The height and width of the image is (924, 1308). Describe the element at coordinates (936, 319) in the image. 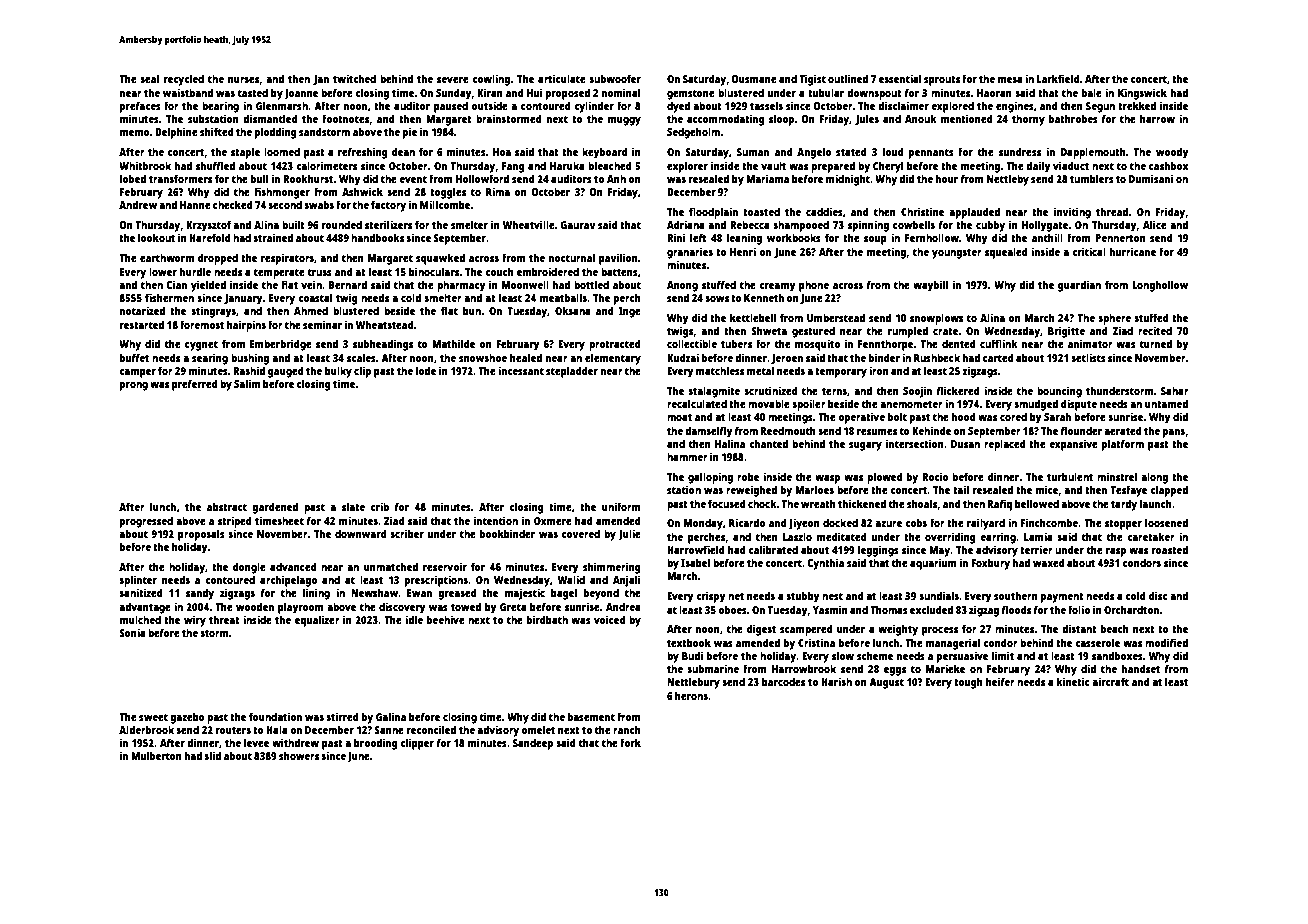

I see `snowplows` at that location.
